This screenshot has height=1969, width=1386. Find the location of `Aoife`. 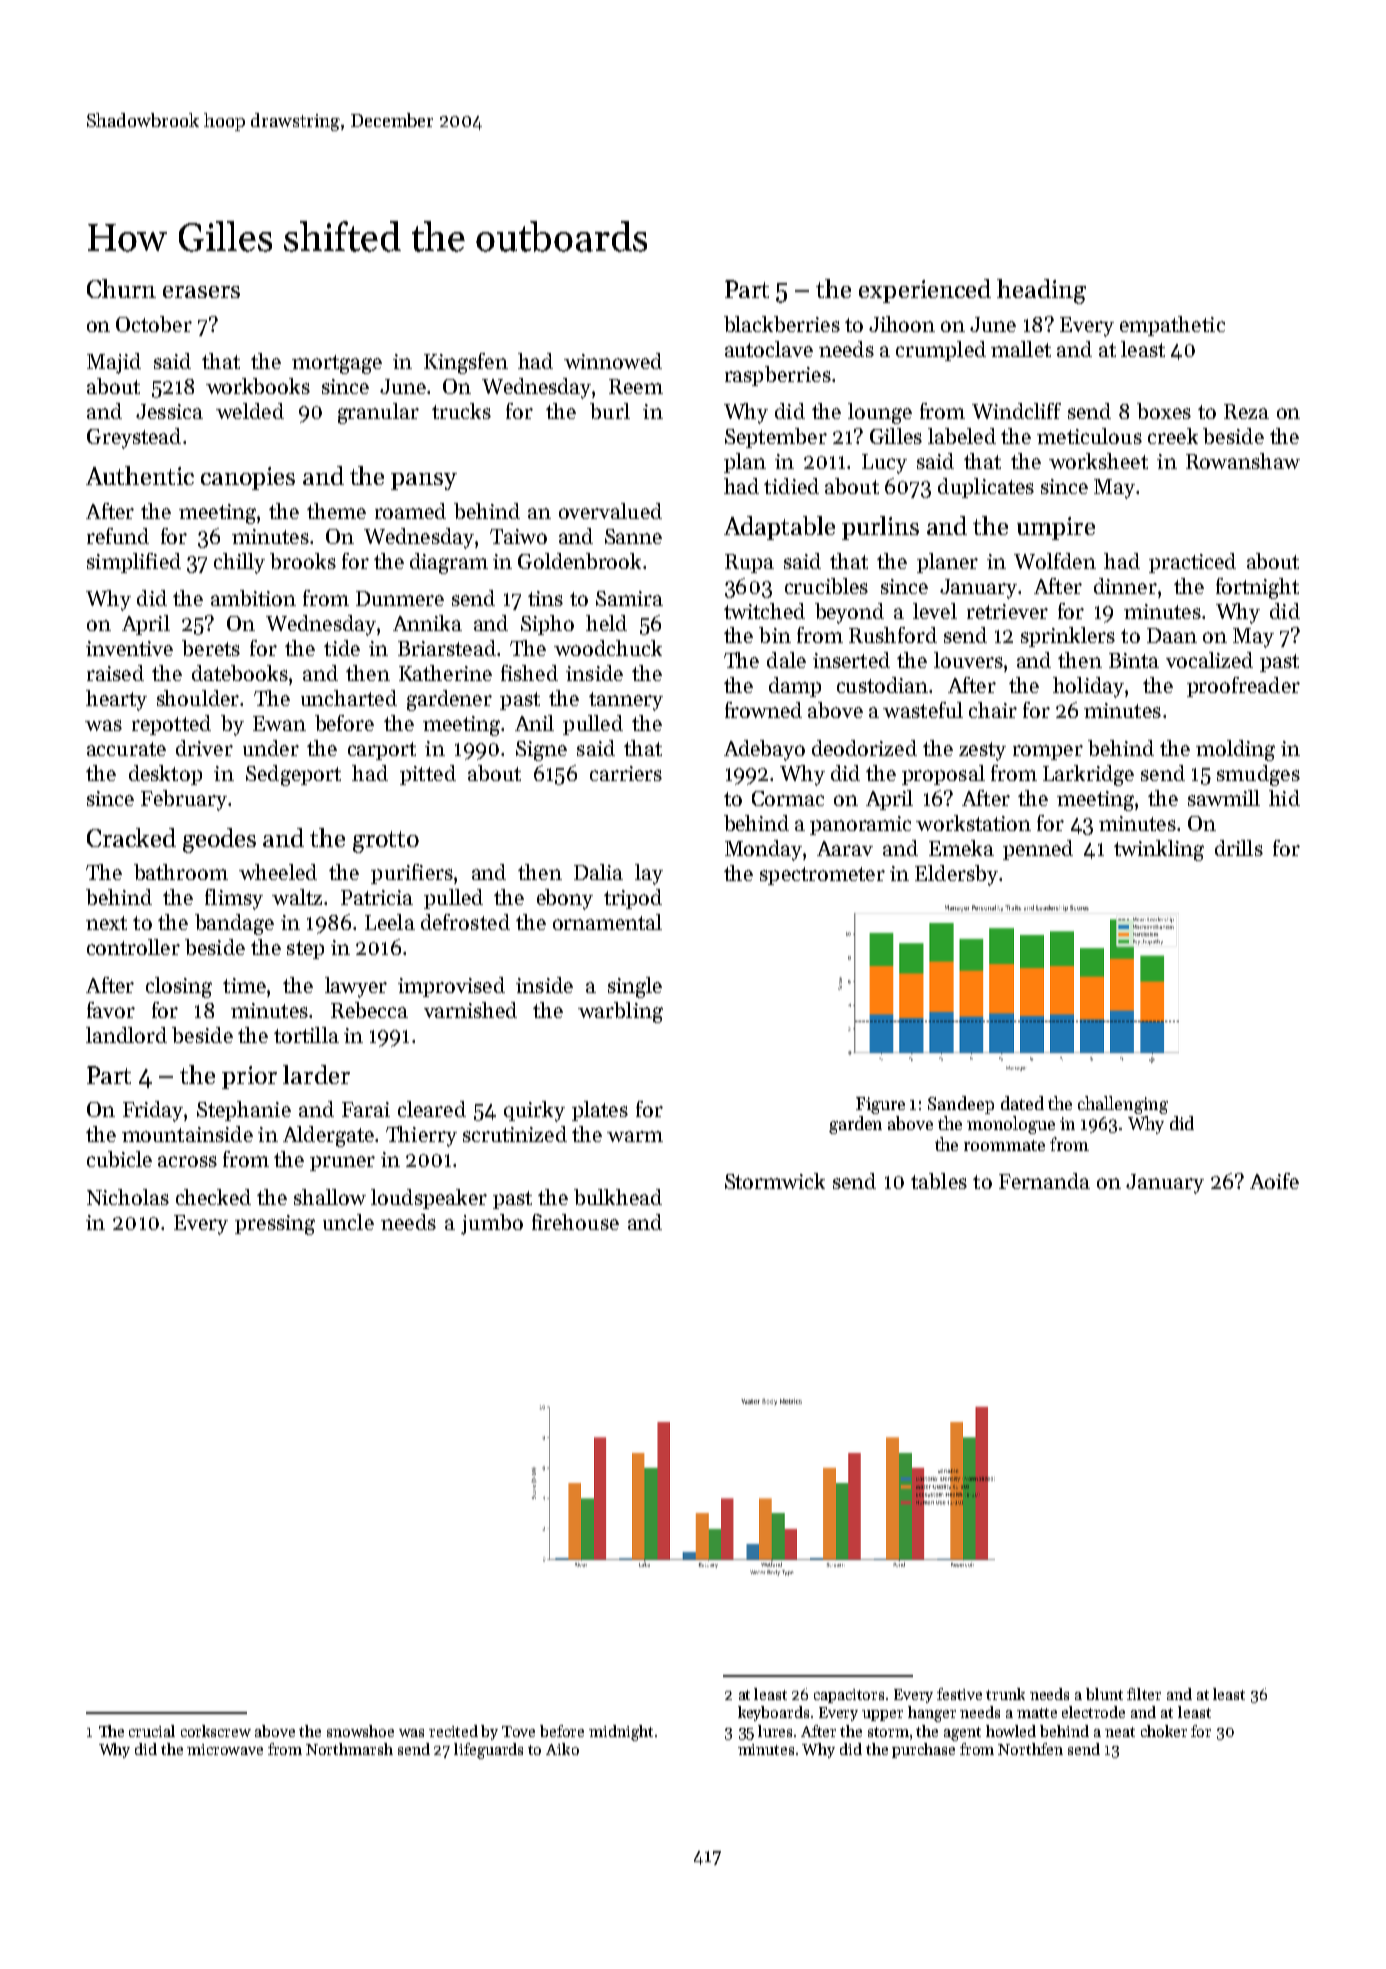

Aoife is located at coordinates (1274, 1181).
